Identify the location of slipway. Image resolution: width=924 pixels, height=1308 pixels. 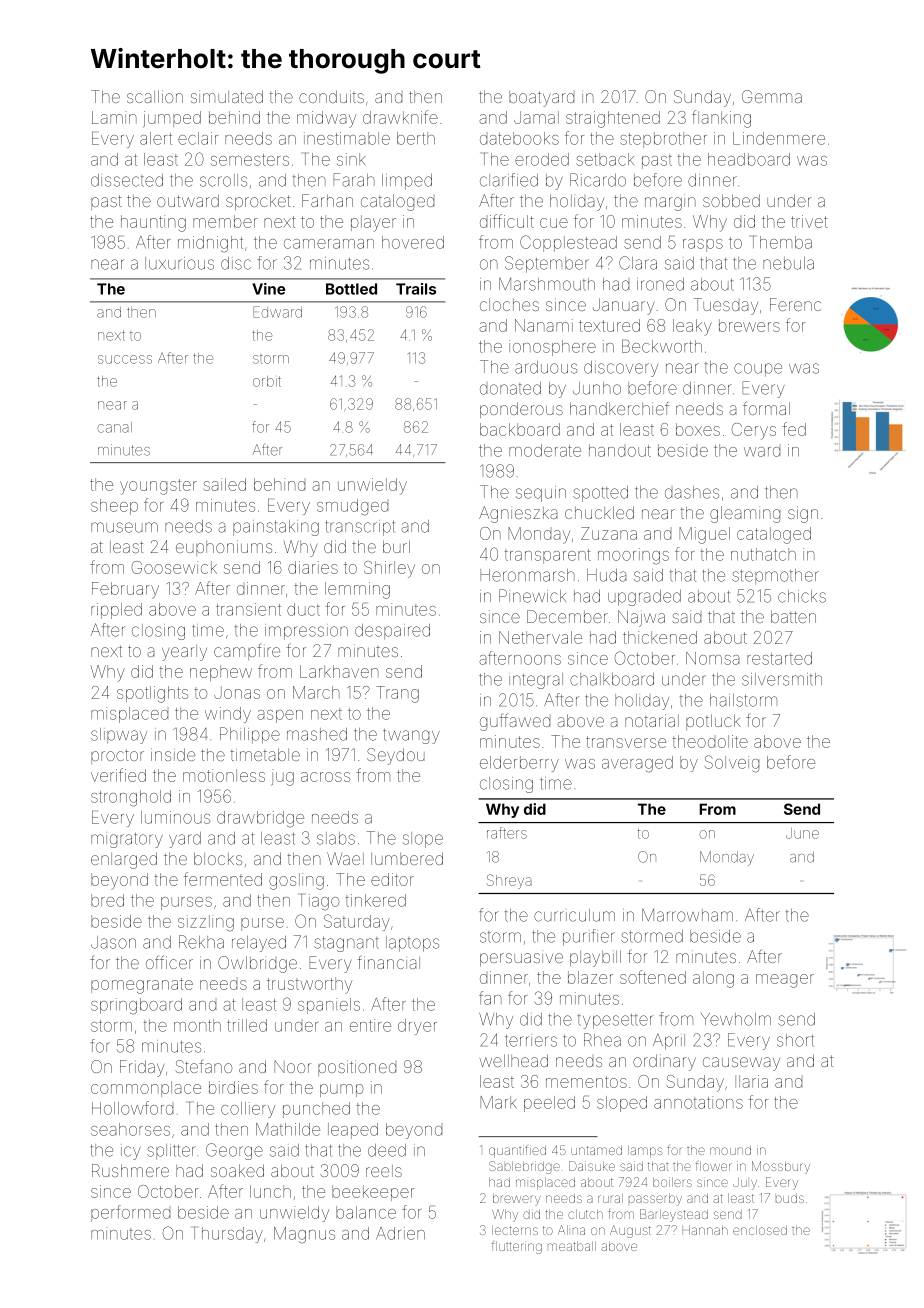
(119, 736).
